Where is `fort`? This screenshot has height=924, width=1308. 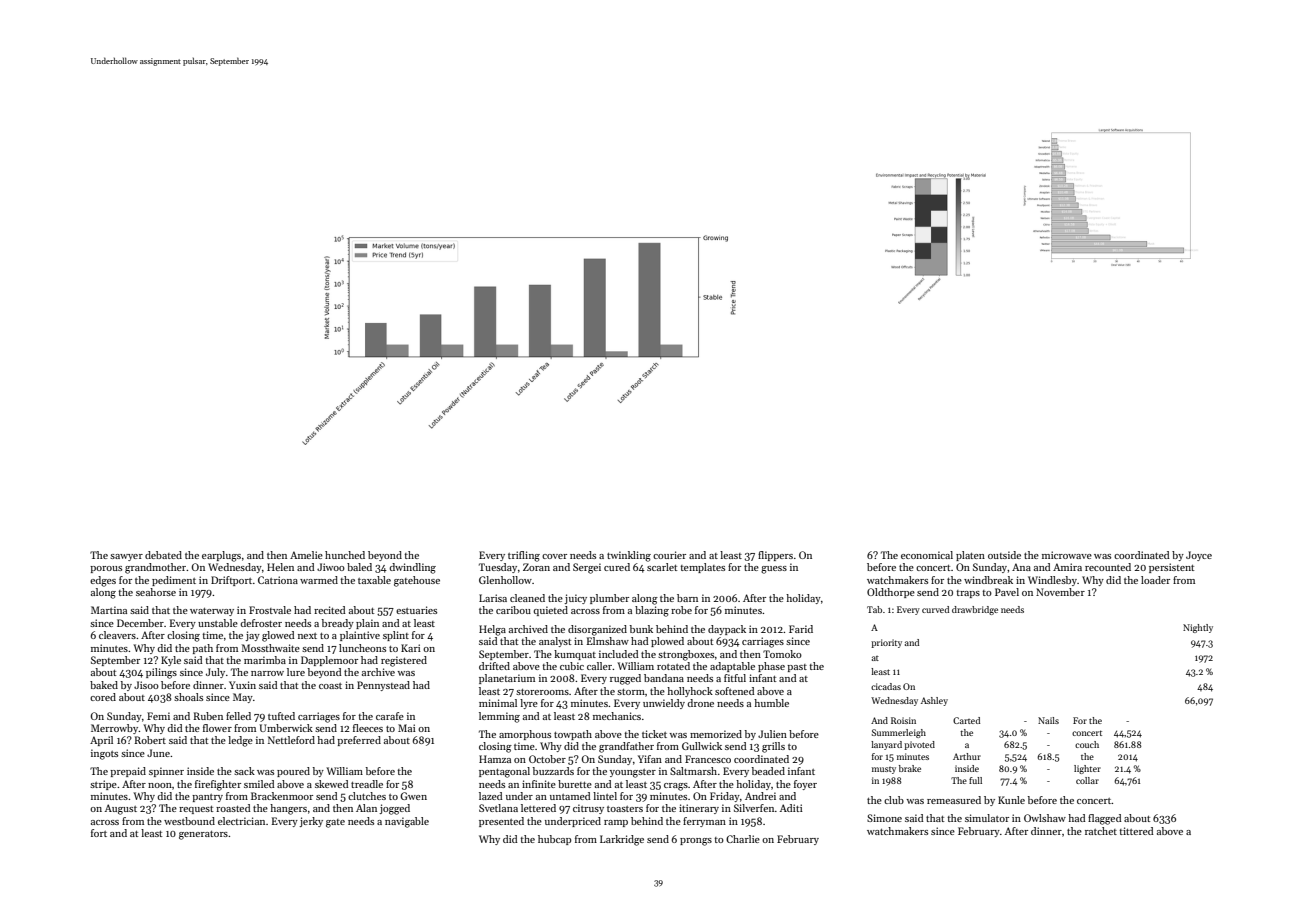 fort is located at coordinates (99, 833).
